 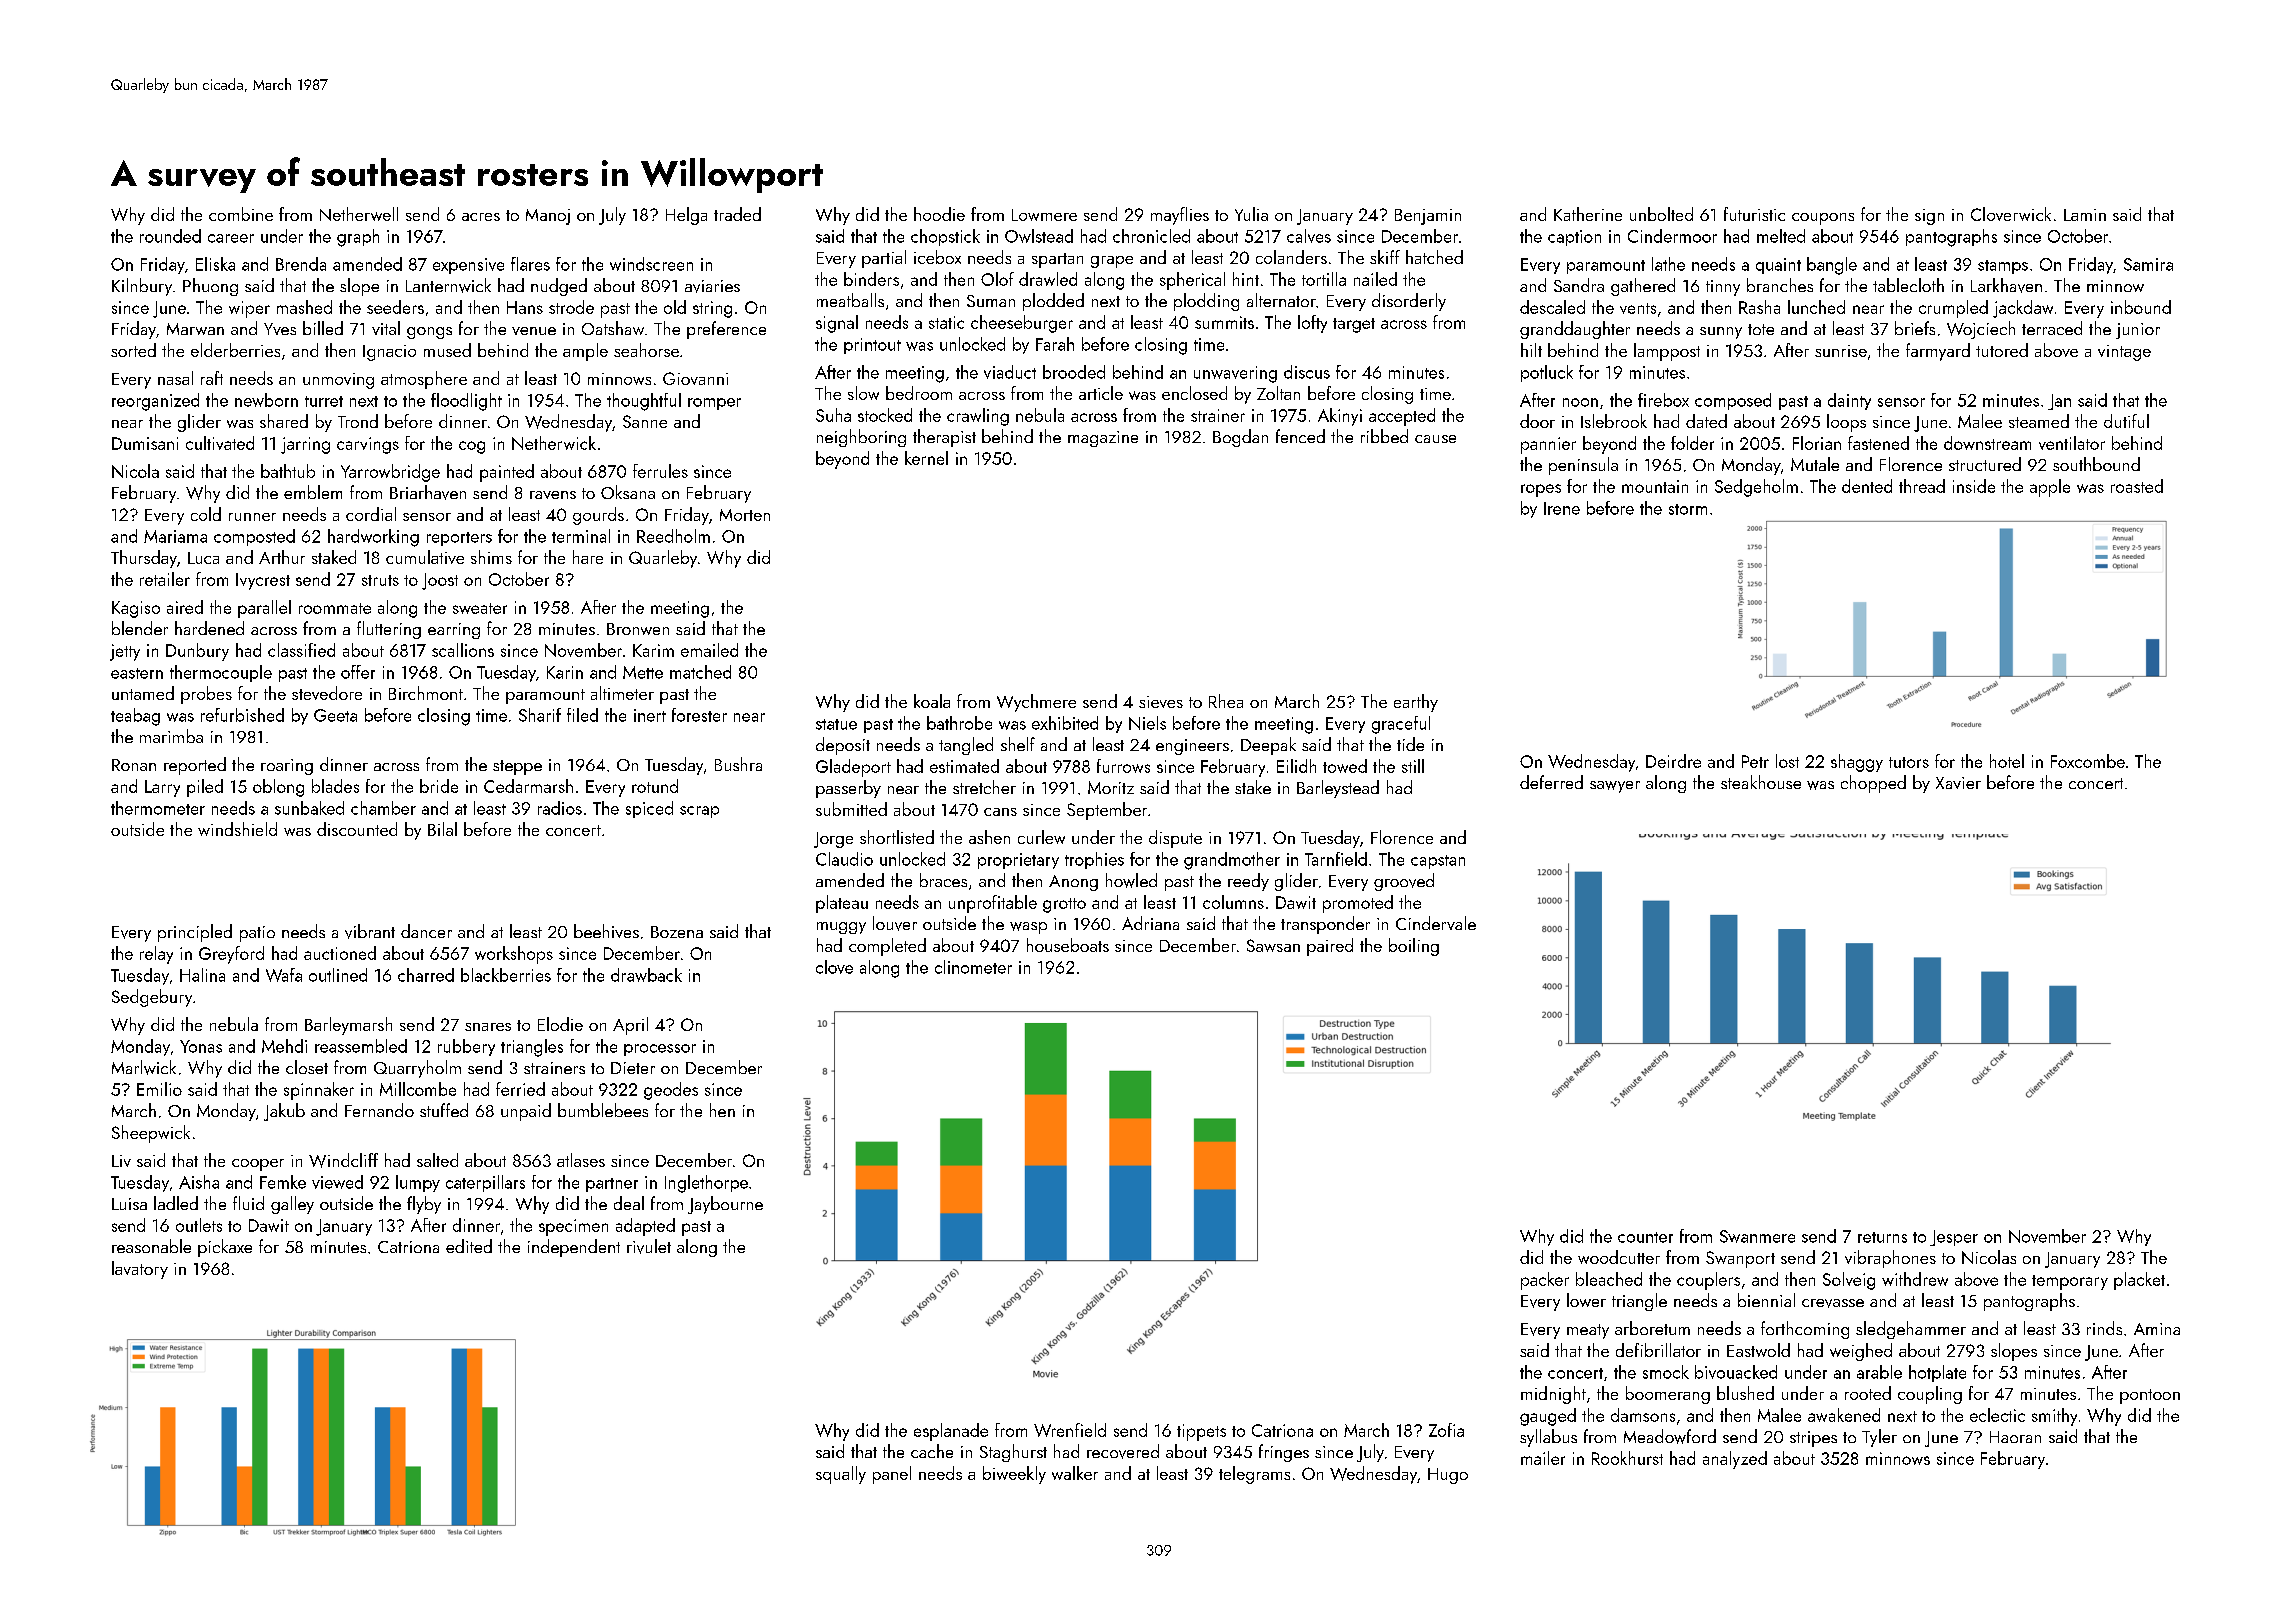 I want to click on Cindervale, so click(x=1436, y=923).
